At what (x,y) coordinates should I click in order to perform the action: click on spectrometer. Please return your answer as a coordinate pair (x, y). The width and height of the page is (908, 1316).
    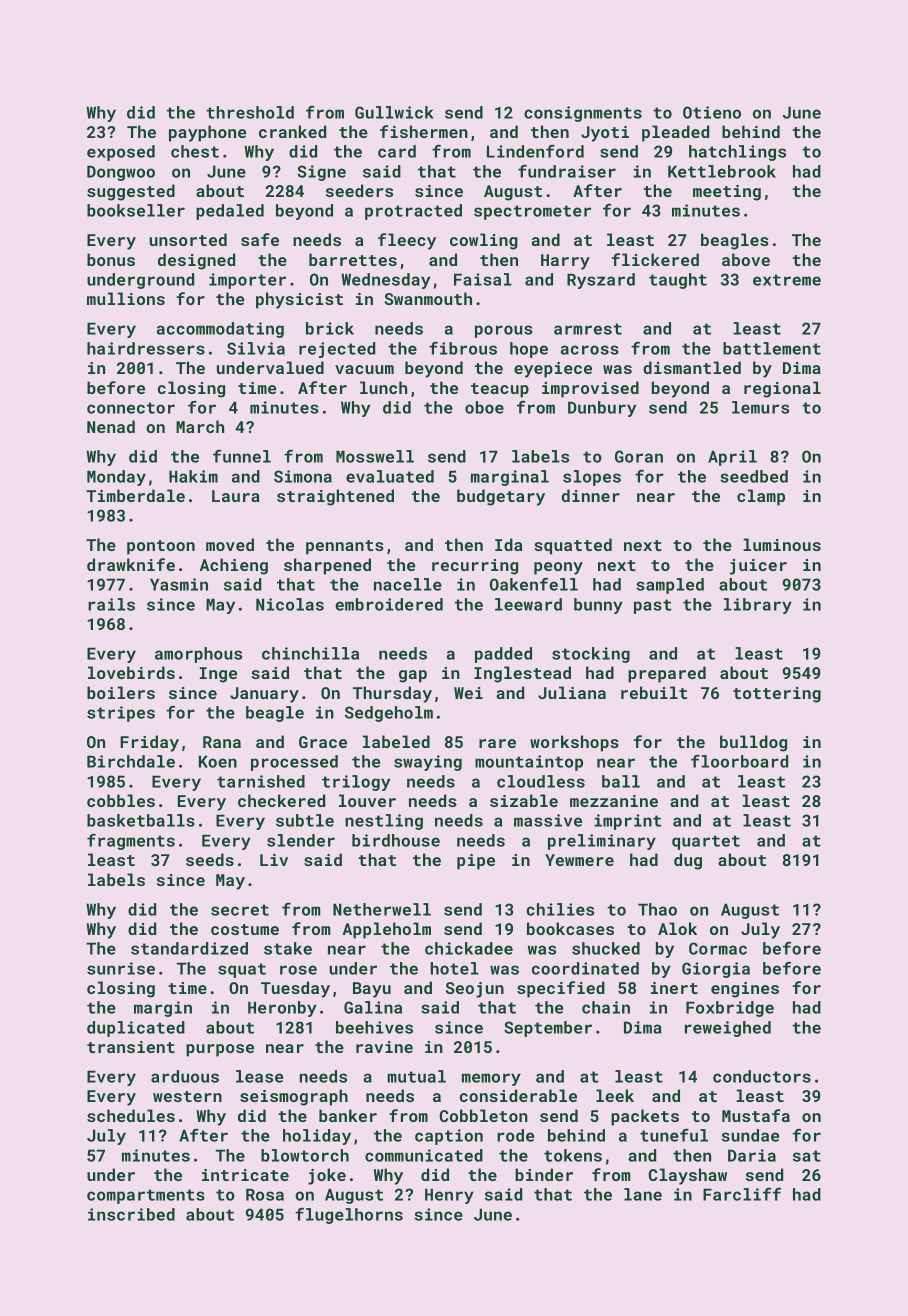
    Looking at the image, I should click on (532, 212).
